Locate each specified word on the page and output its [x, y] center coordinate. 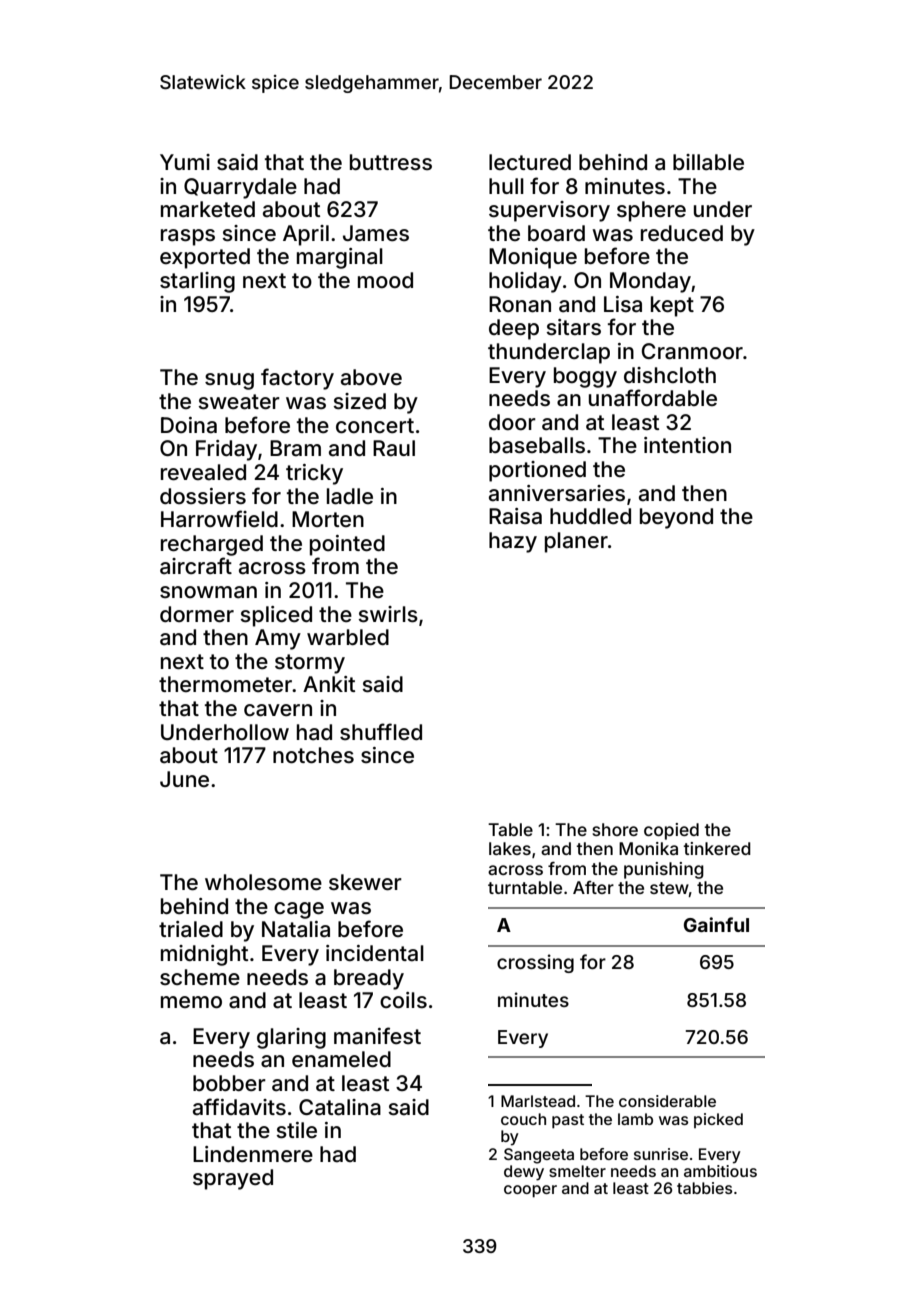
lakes [510, 848]
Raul [394, 448]
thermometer [225, 684]
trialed [191, 929]
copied [671, 831]
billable [708, 162]
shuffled [381, 731]
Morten [328, 519]
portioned [537, 471]
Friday [226, 450]
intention [687, 445]
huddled [590, 516]
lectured [530, 162]
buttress [391, 162]
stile [296, 1130]
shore [615, 829]
